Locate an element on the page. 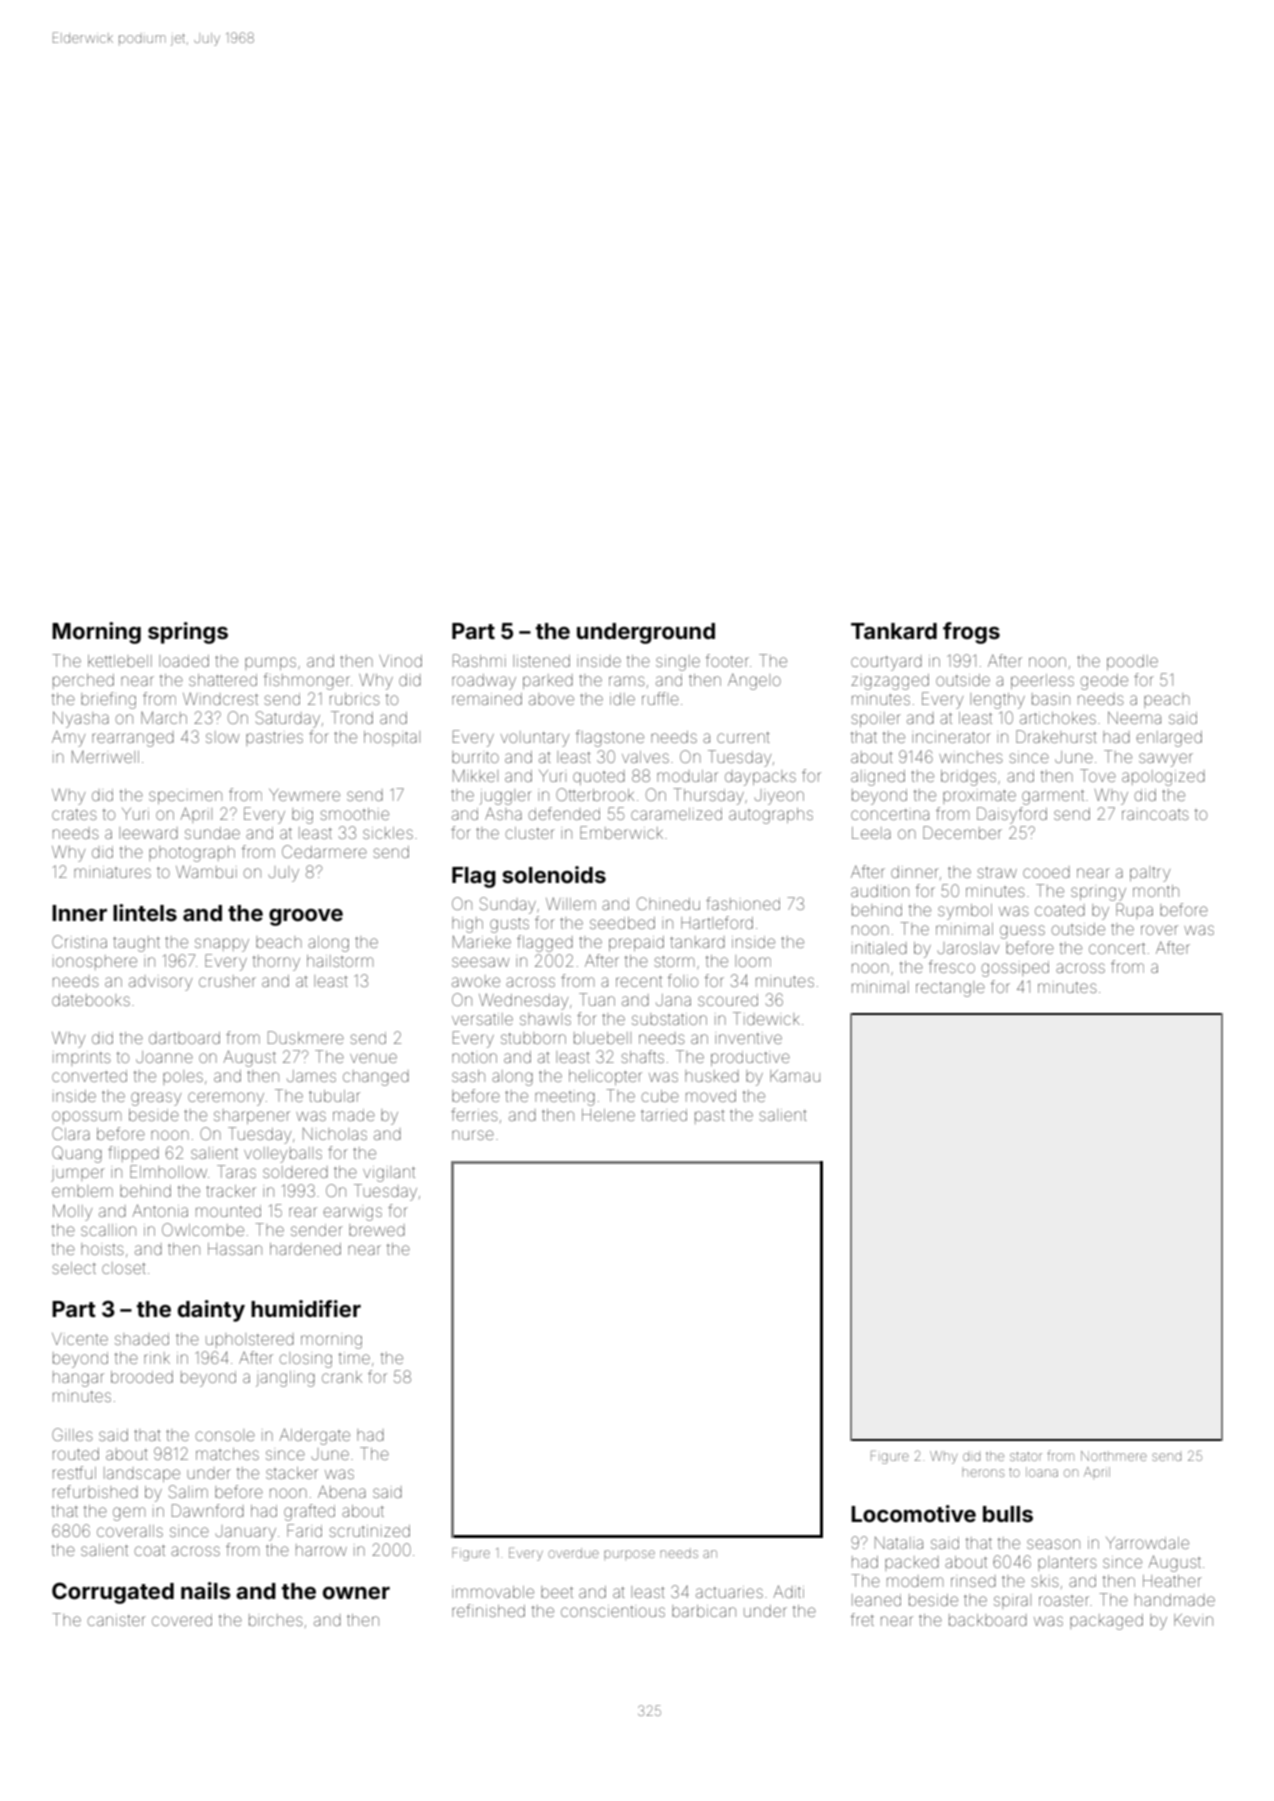 This image has width=1274, height=1801. matches is located at coordinates (227, 1454).
